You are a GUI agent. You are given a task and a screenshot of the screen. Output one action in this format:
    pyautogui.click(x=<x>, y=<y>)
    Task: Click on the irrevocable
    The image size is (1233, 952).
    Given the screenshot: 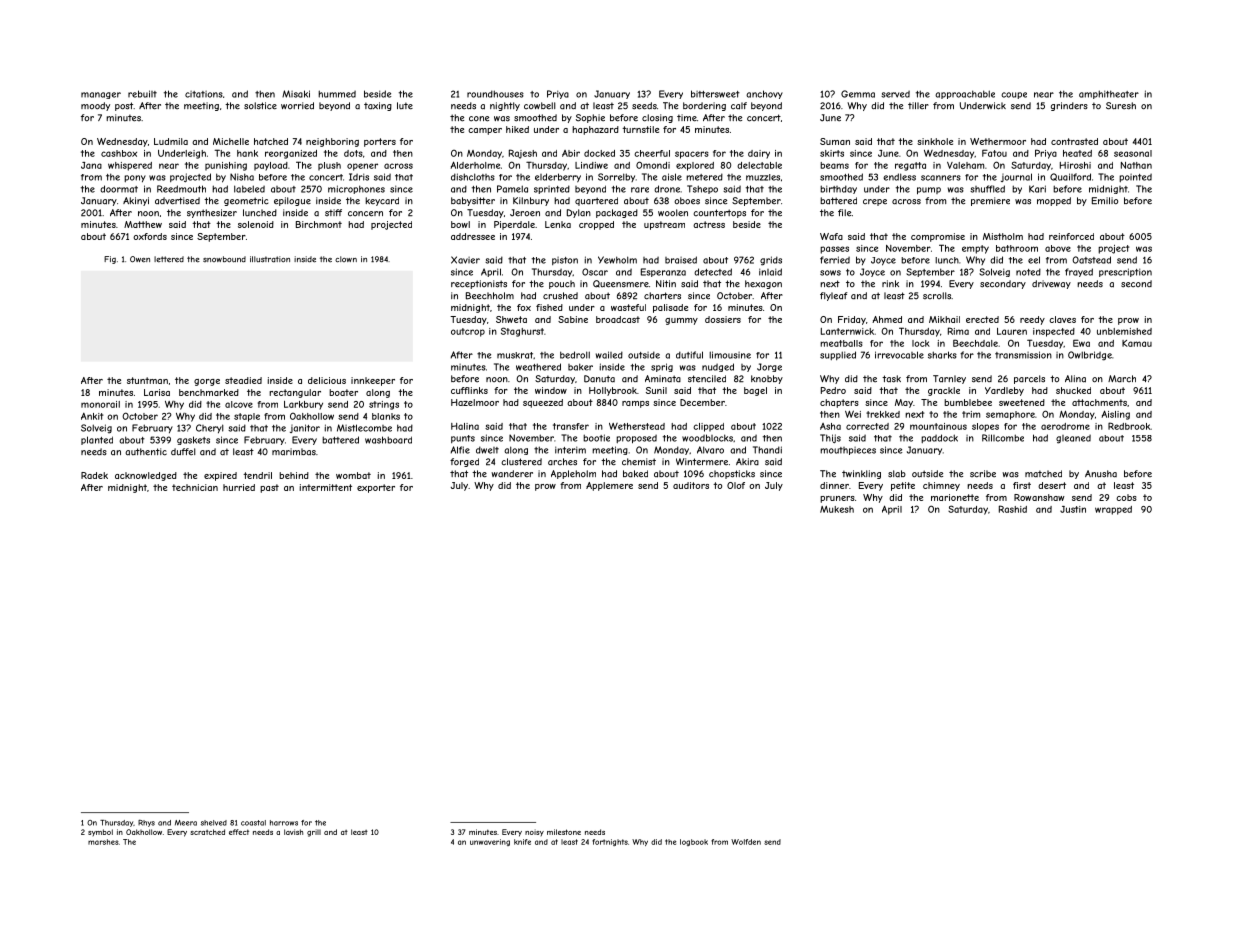 What is the action you would take?
    pyautogui.click(x=899, y=355)
